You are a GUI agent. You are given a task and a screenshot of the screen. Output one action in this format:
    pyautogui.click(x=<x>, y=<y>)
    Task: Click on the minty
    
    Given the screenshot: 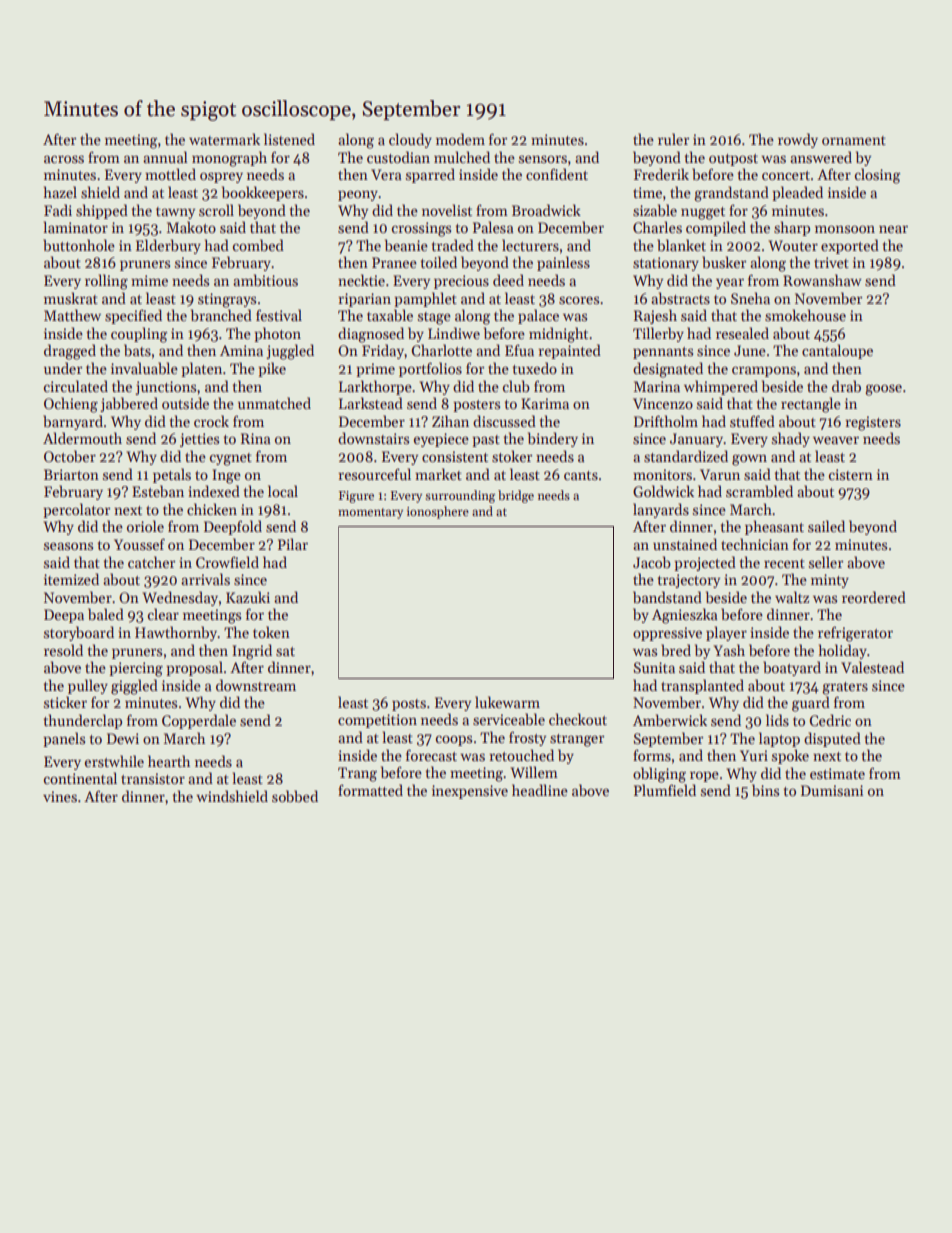 What is the action you would take?
    pyautogui.click(x=830, y=581)
